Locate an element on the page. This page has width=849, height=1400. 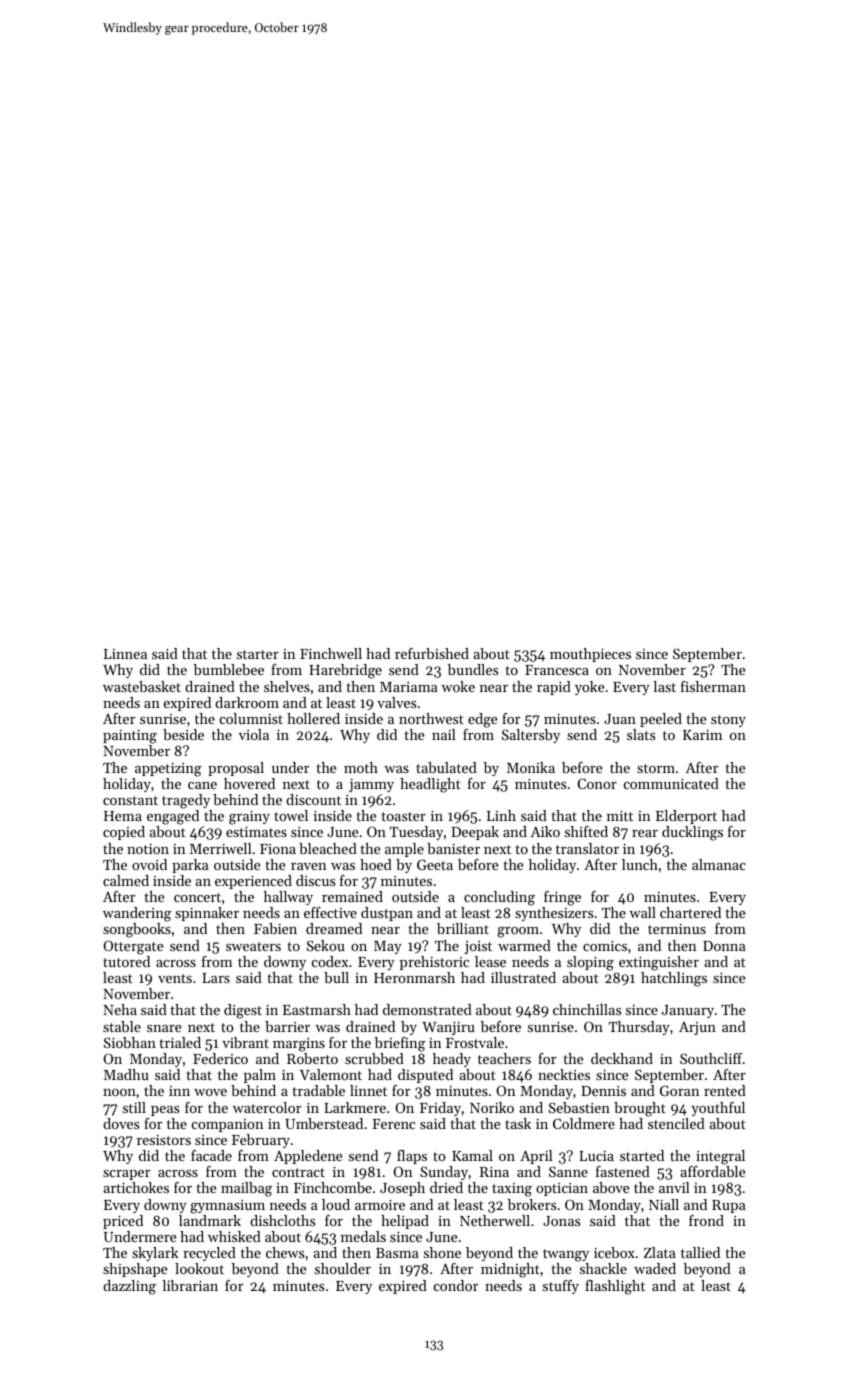
fisherman is located at coordinates (713, 686).
